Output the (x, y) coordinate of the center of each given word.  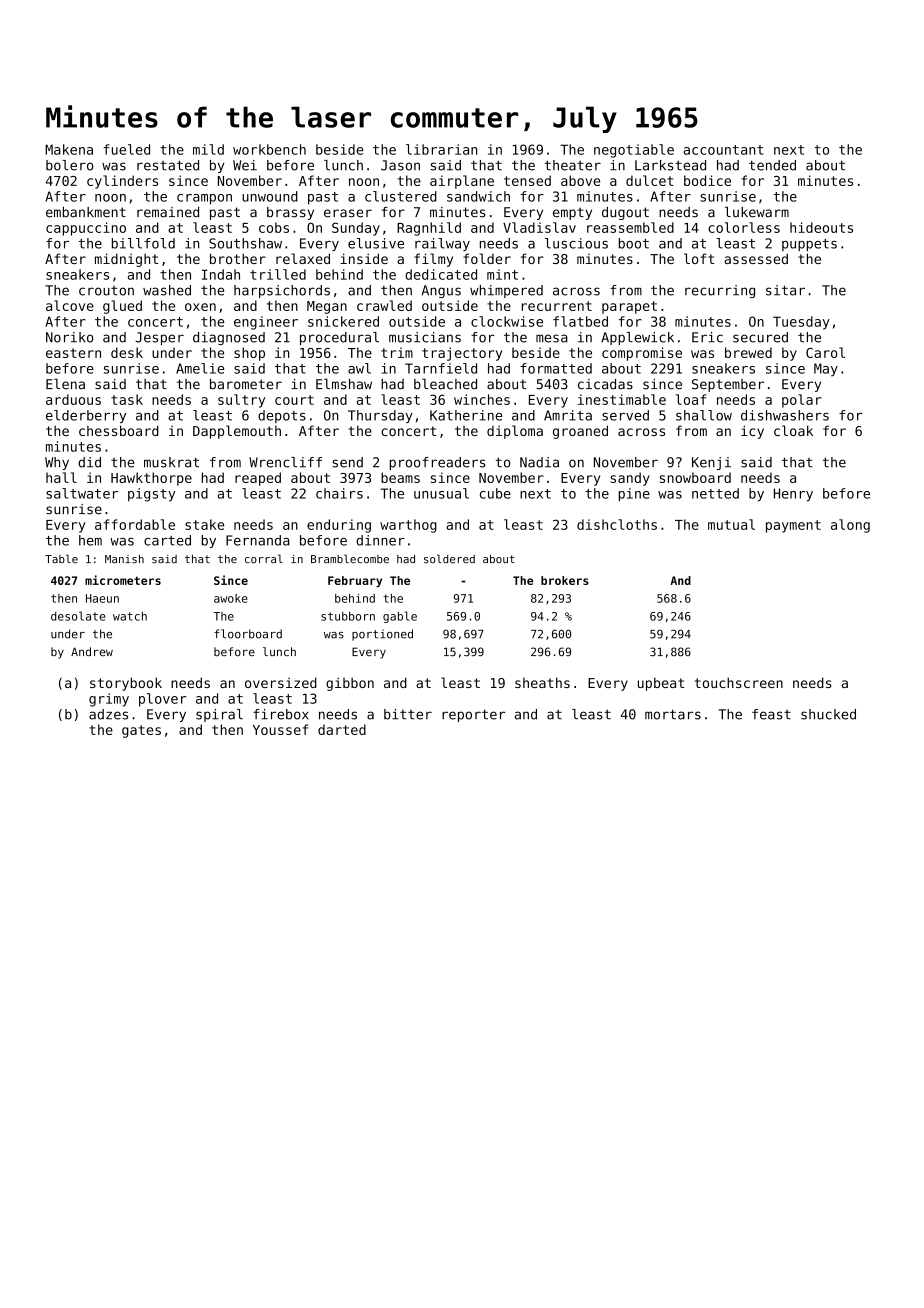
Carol (825, 352)
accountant (724, 150)
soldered (449, 559)
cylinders (122, 182)
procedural (339, 338)
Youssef (280, 729)
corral (264, 558)
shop (249, 354)
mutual (731, 524)
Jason (400, 165)
